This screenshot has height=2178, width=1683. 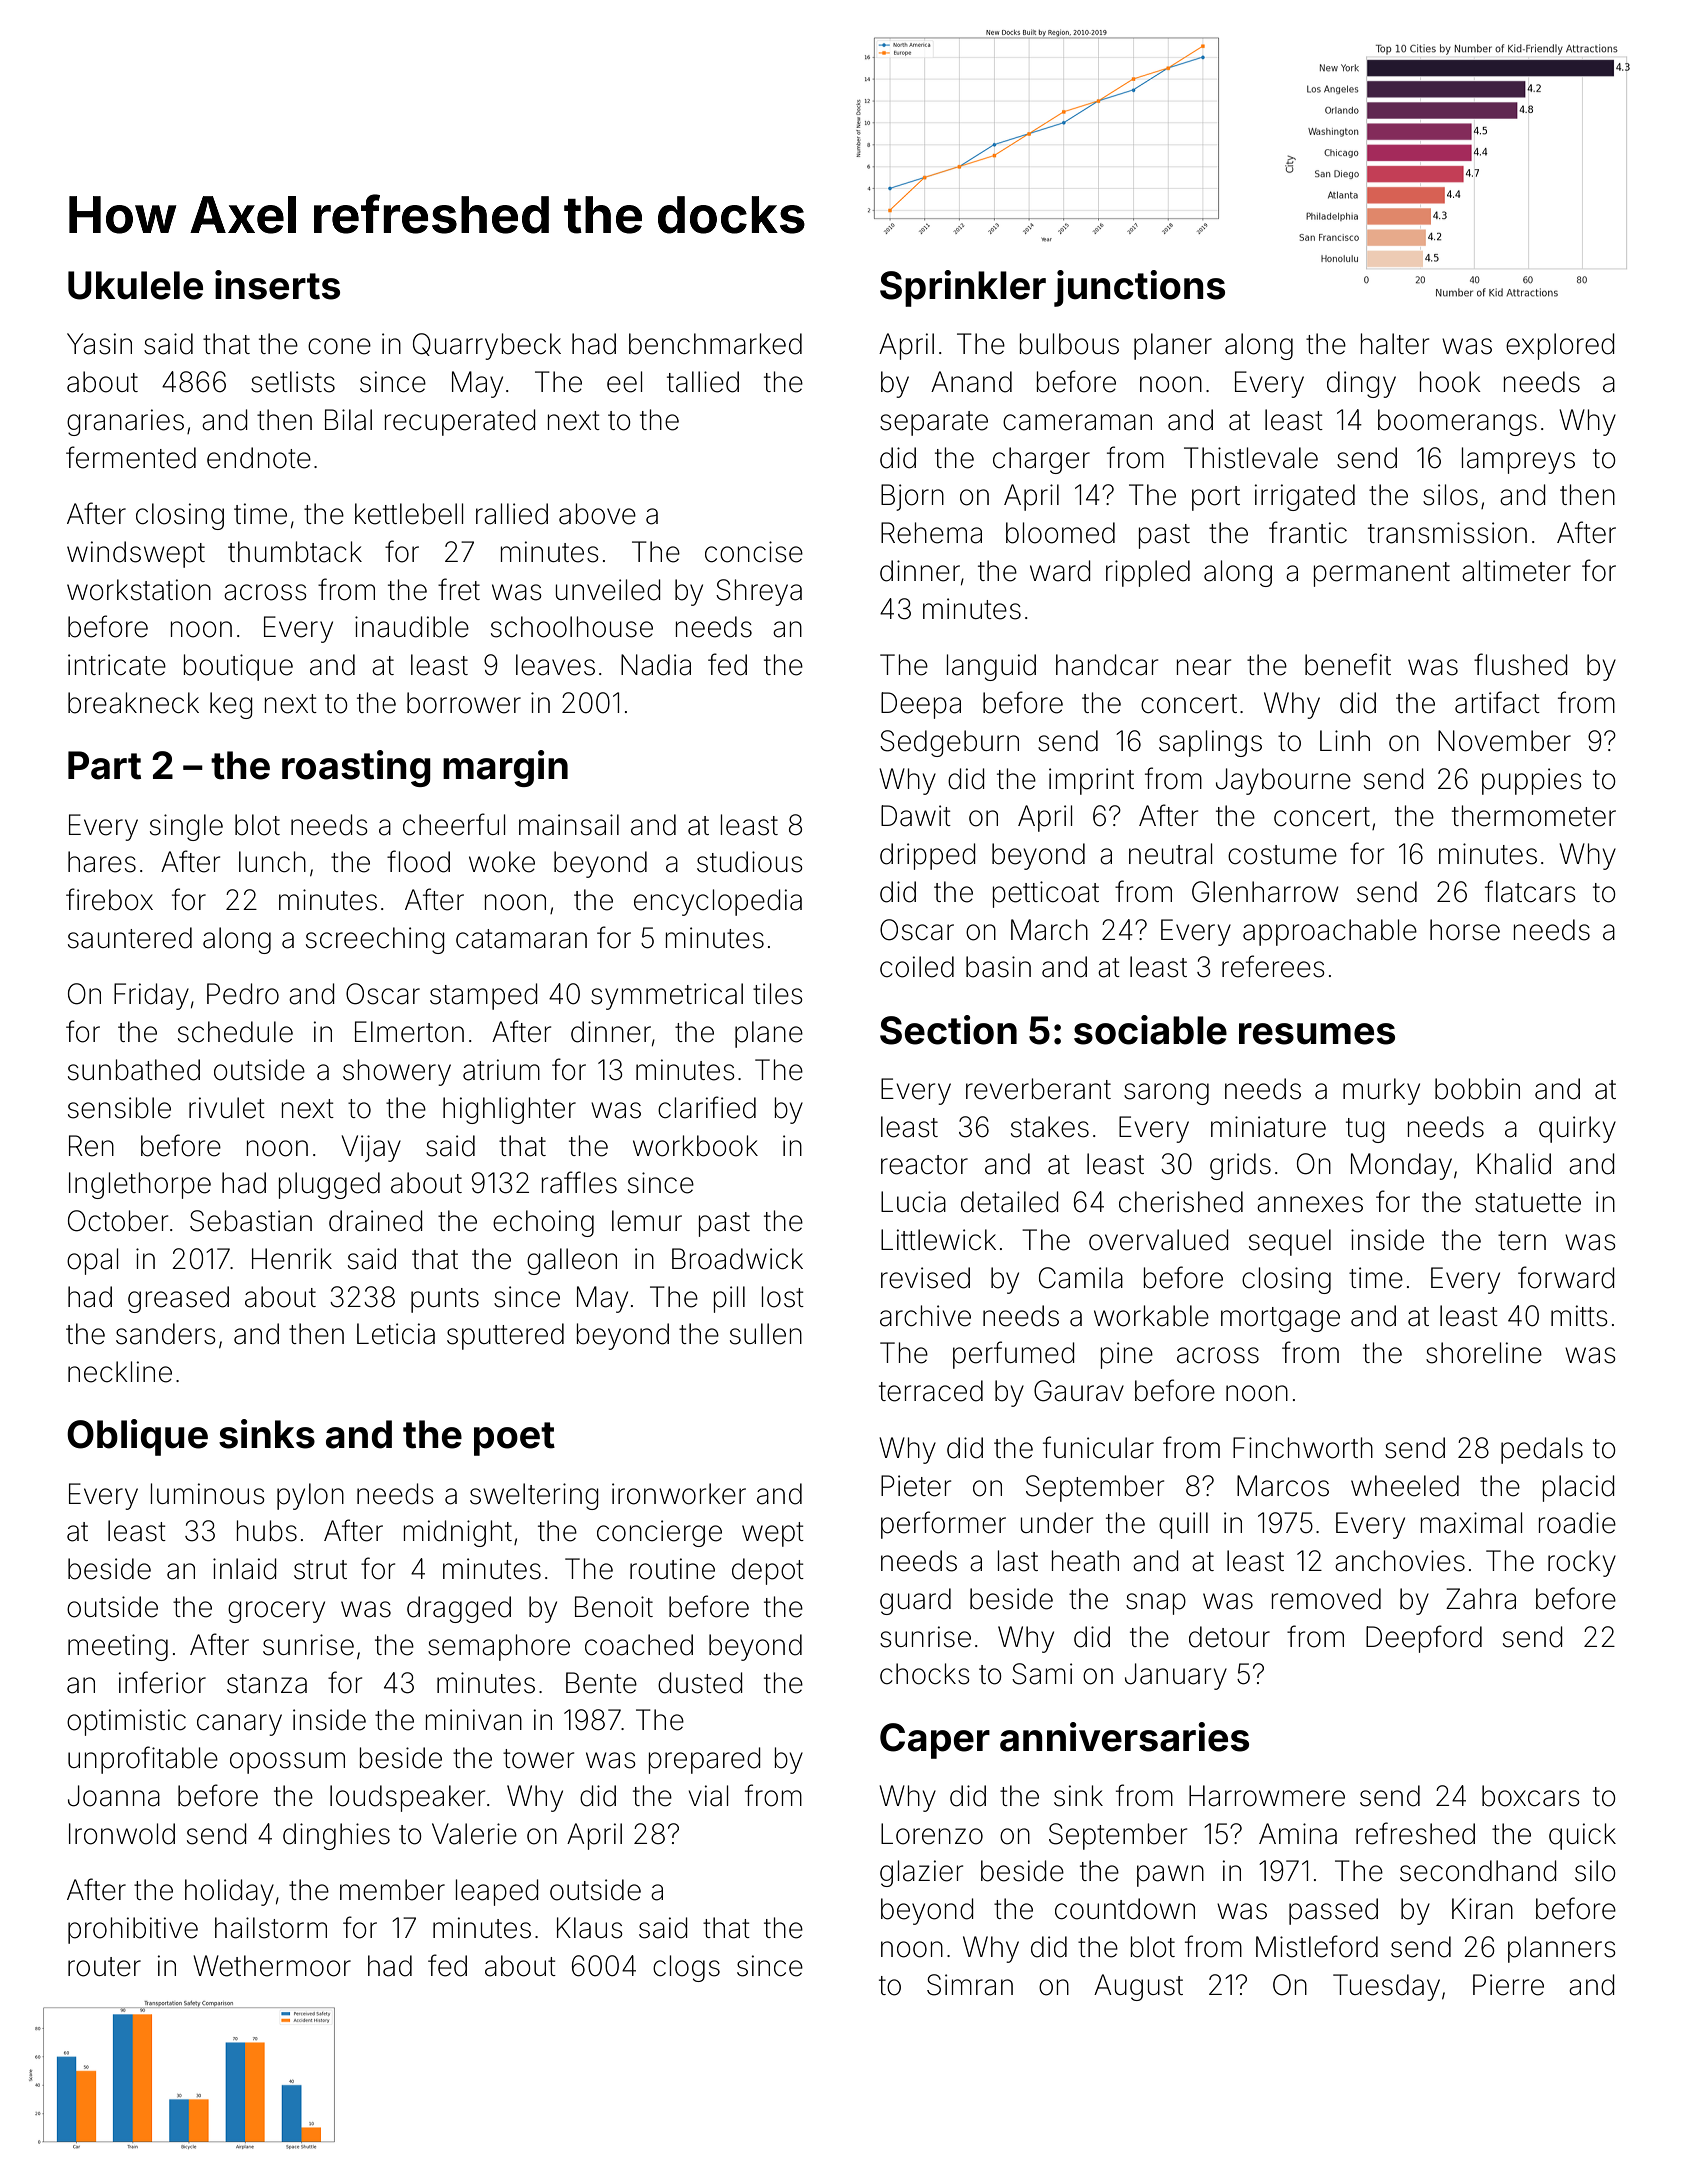 What do you see at coordinates (235, 1032) in the screenshot?
I see `schedule` at bounding box center [235, 1032].
